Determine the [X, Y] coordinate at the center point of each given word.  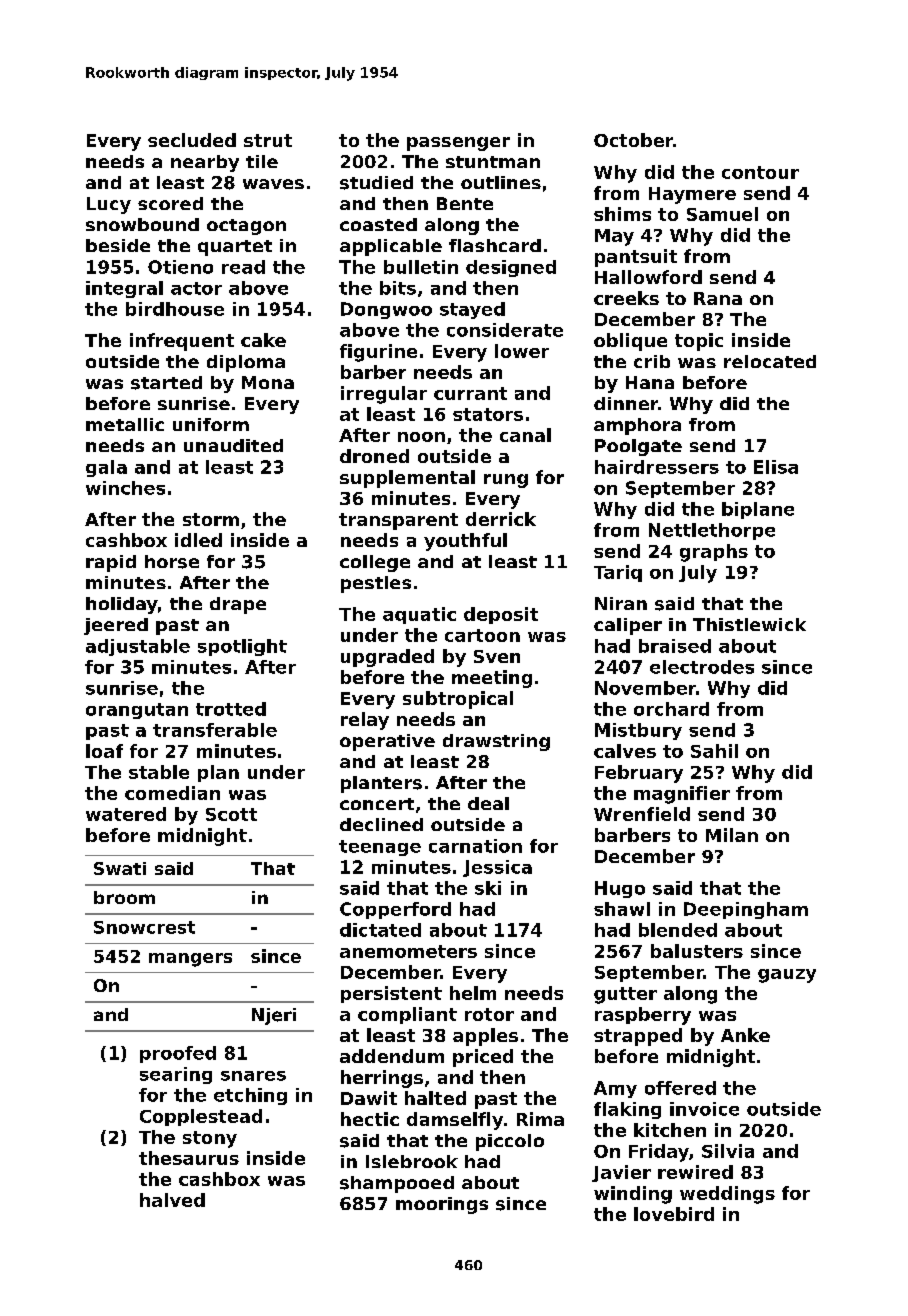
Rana [718, 298]
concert [377, 804]
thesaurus [189, 1158]
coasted [378, 224]
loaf [104, 751]
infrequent [182, 342]
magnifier [682, 795]
